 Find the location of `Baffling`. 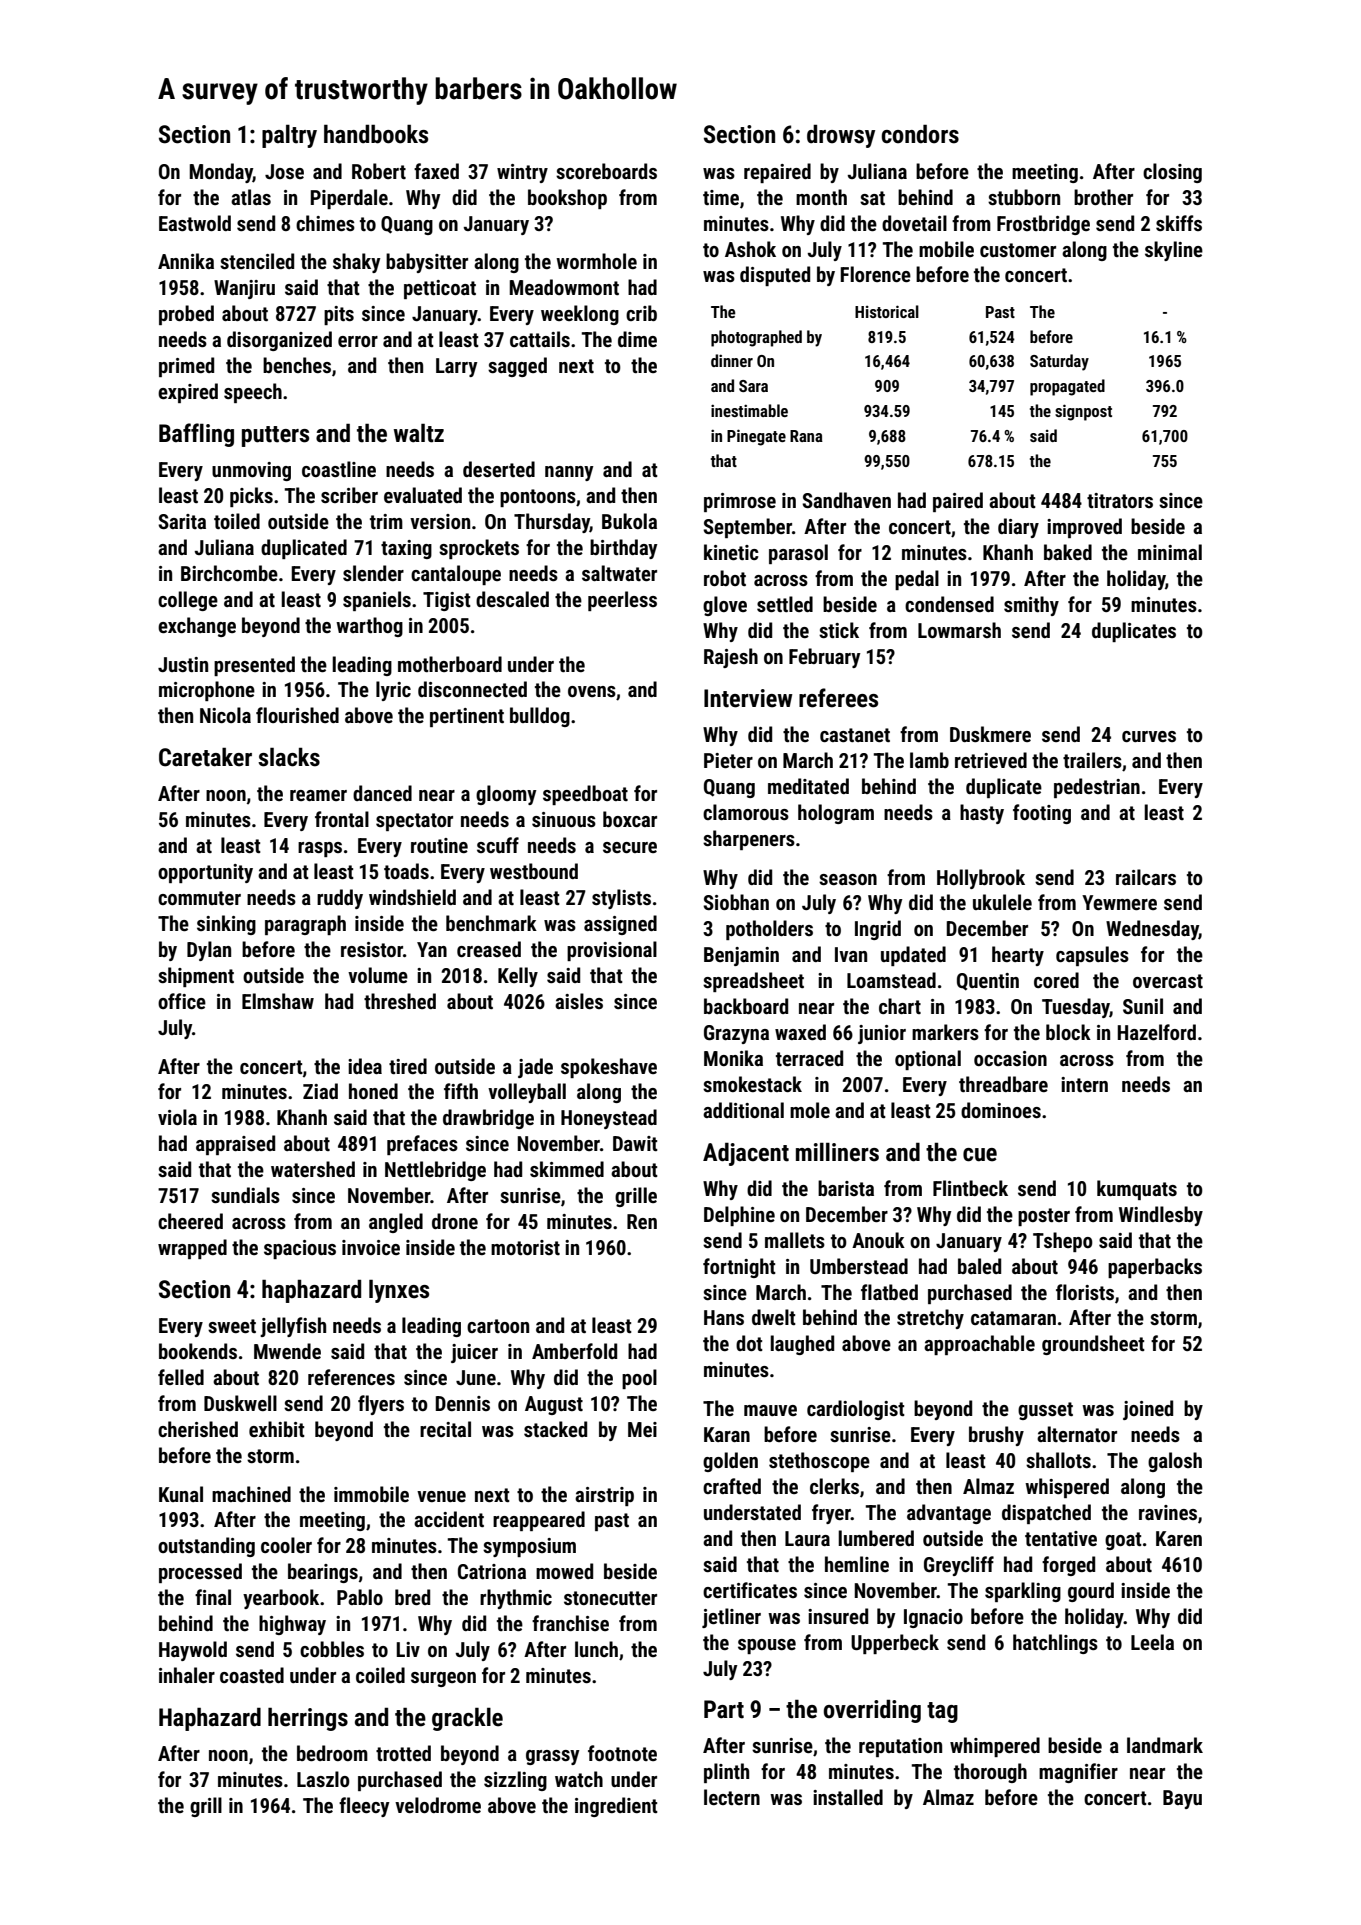

Baffling is located at coordinates (196, 435).
